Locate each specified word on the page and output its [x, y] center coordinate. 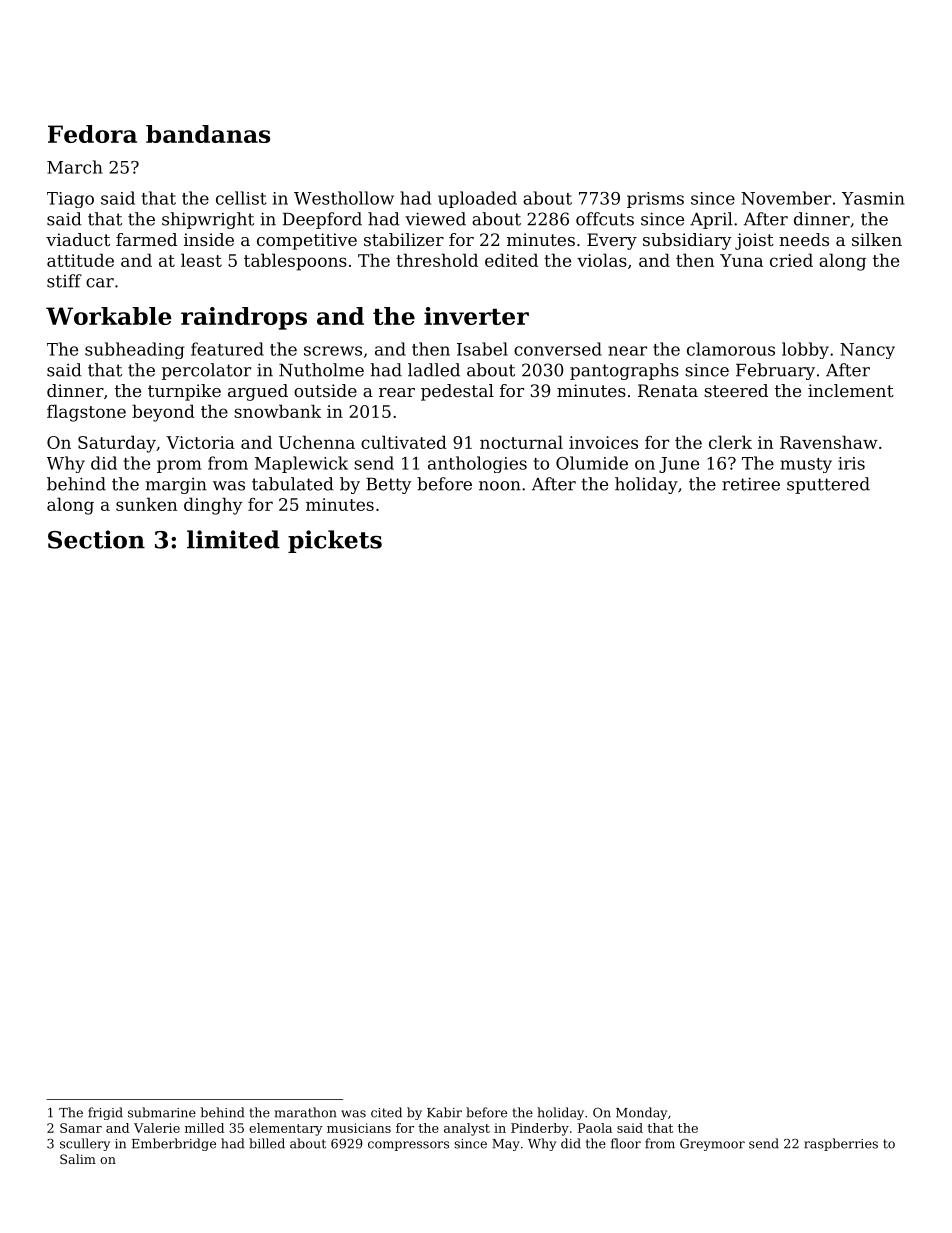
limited [233, 539]
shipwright [208, 220]
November [786, 198]
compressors [408, 1146]
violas [602, 260]
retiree [751, 484]
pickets [335, 541]
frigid [105, 1113]
